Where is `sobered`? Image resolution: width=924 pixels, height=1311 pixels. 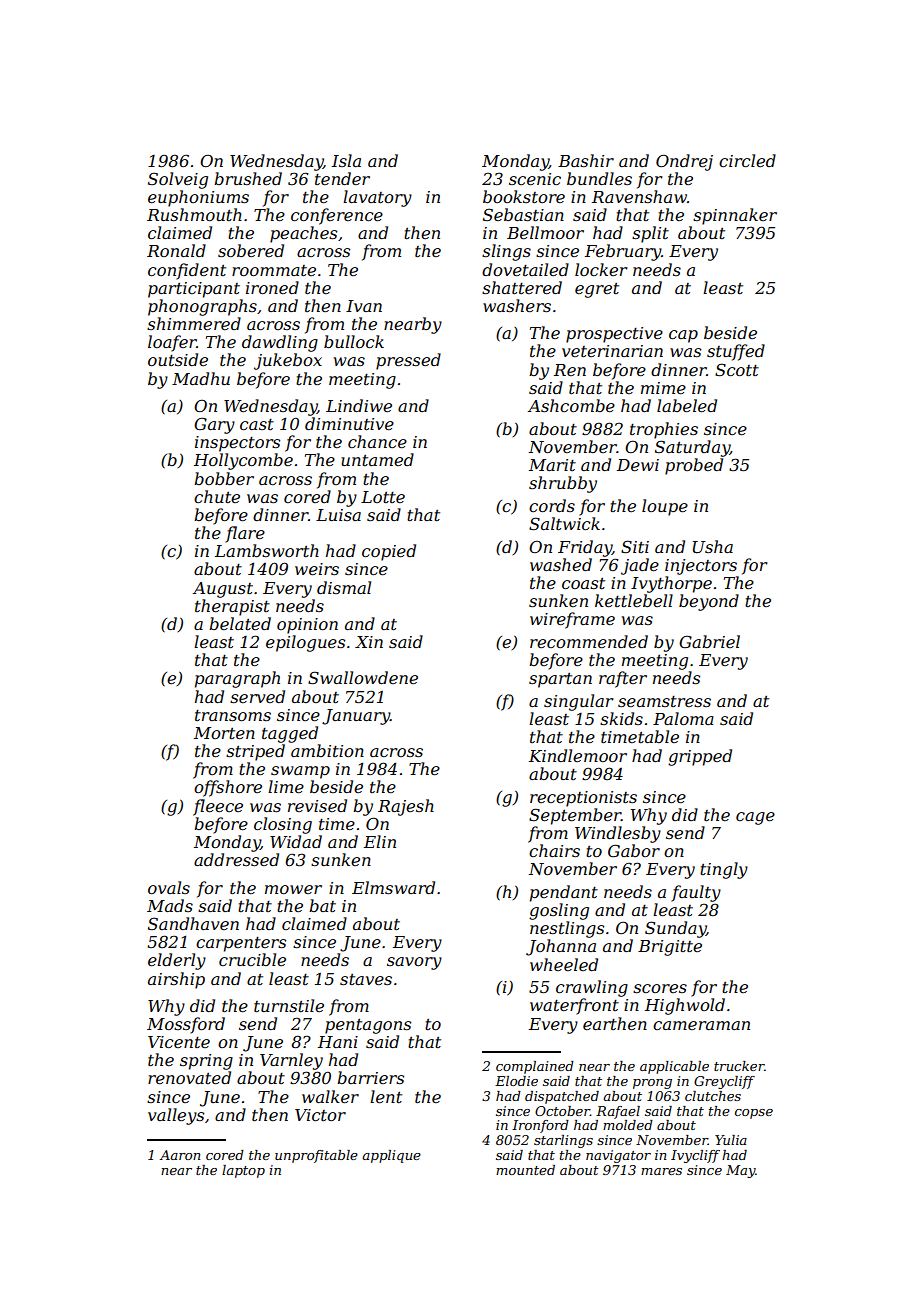 sobered is located at coordinates (251, 250).
